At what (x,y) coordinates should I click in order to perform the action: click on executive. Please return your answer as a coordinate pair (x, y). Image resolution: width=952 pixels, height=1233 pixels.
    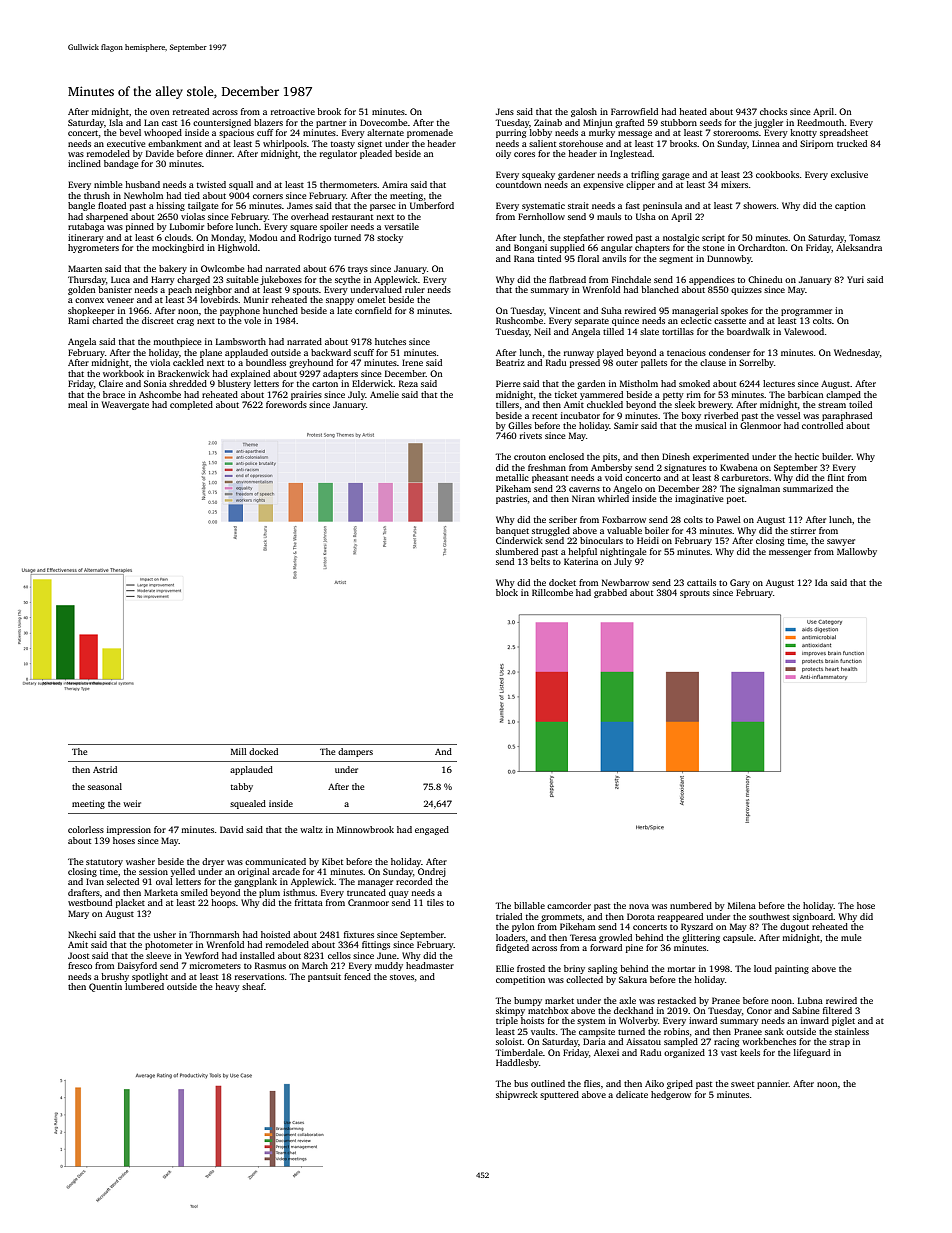
    Looking at the image, I should click on (126, 143).
